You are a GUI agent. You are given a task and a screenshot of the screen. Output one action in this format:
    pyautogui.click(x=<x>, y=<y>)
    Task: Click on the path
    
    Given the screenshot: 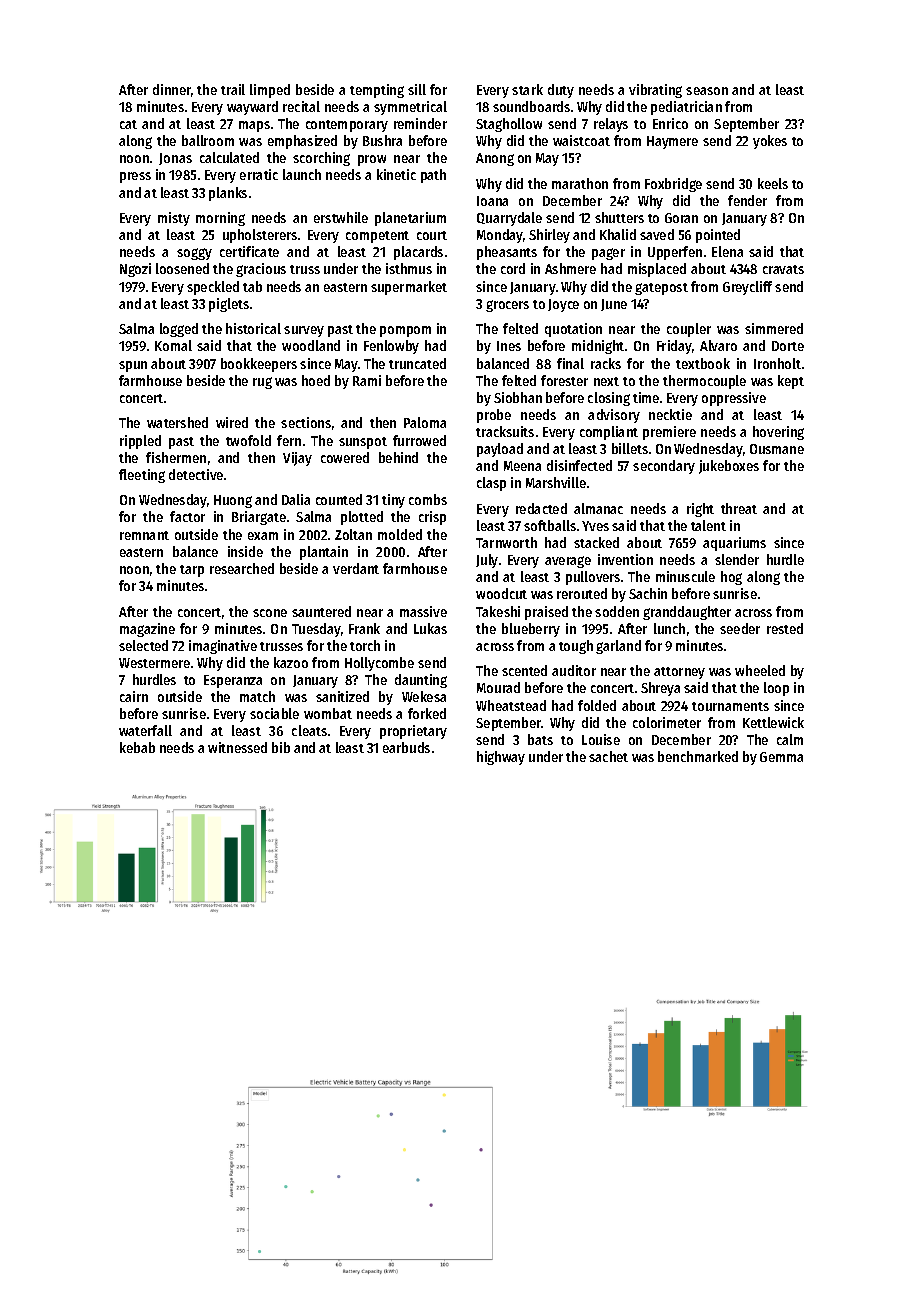 What is the action you would take?
    pyautogui.click(x=433, y=176)
